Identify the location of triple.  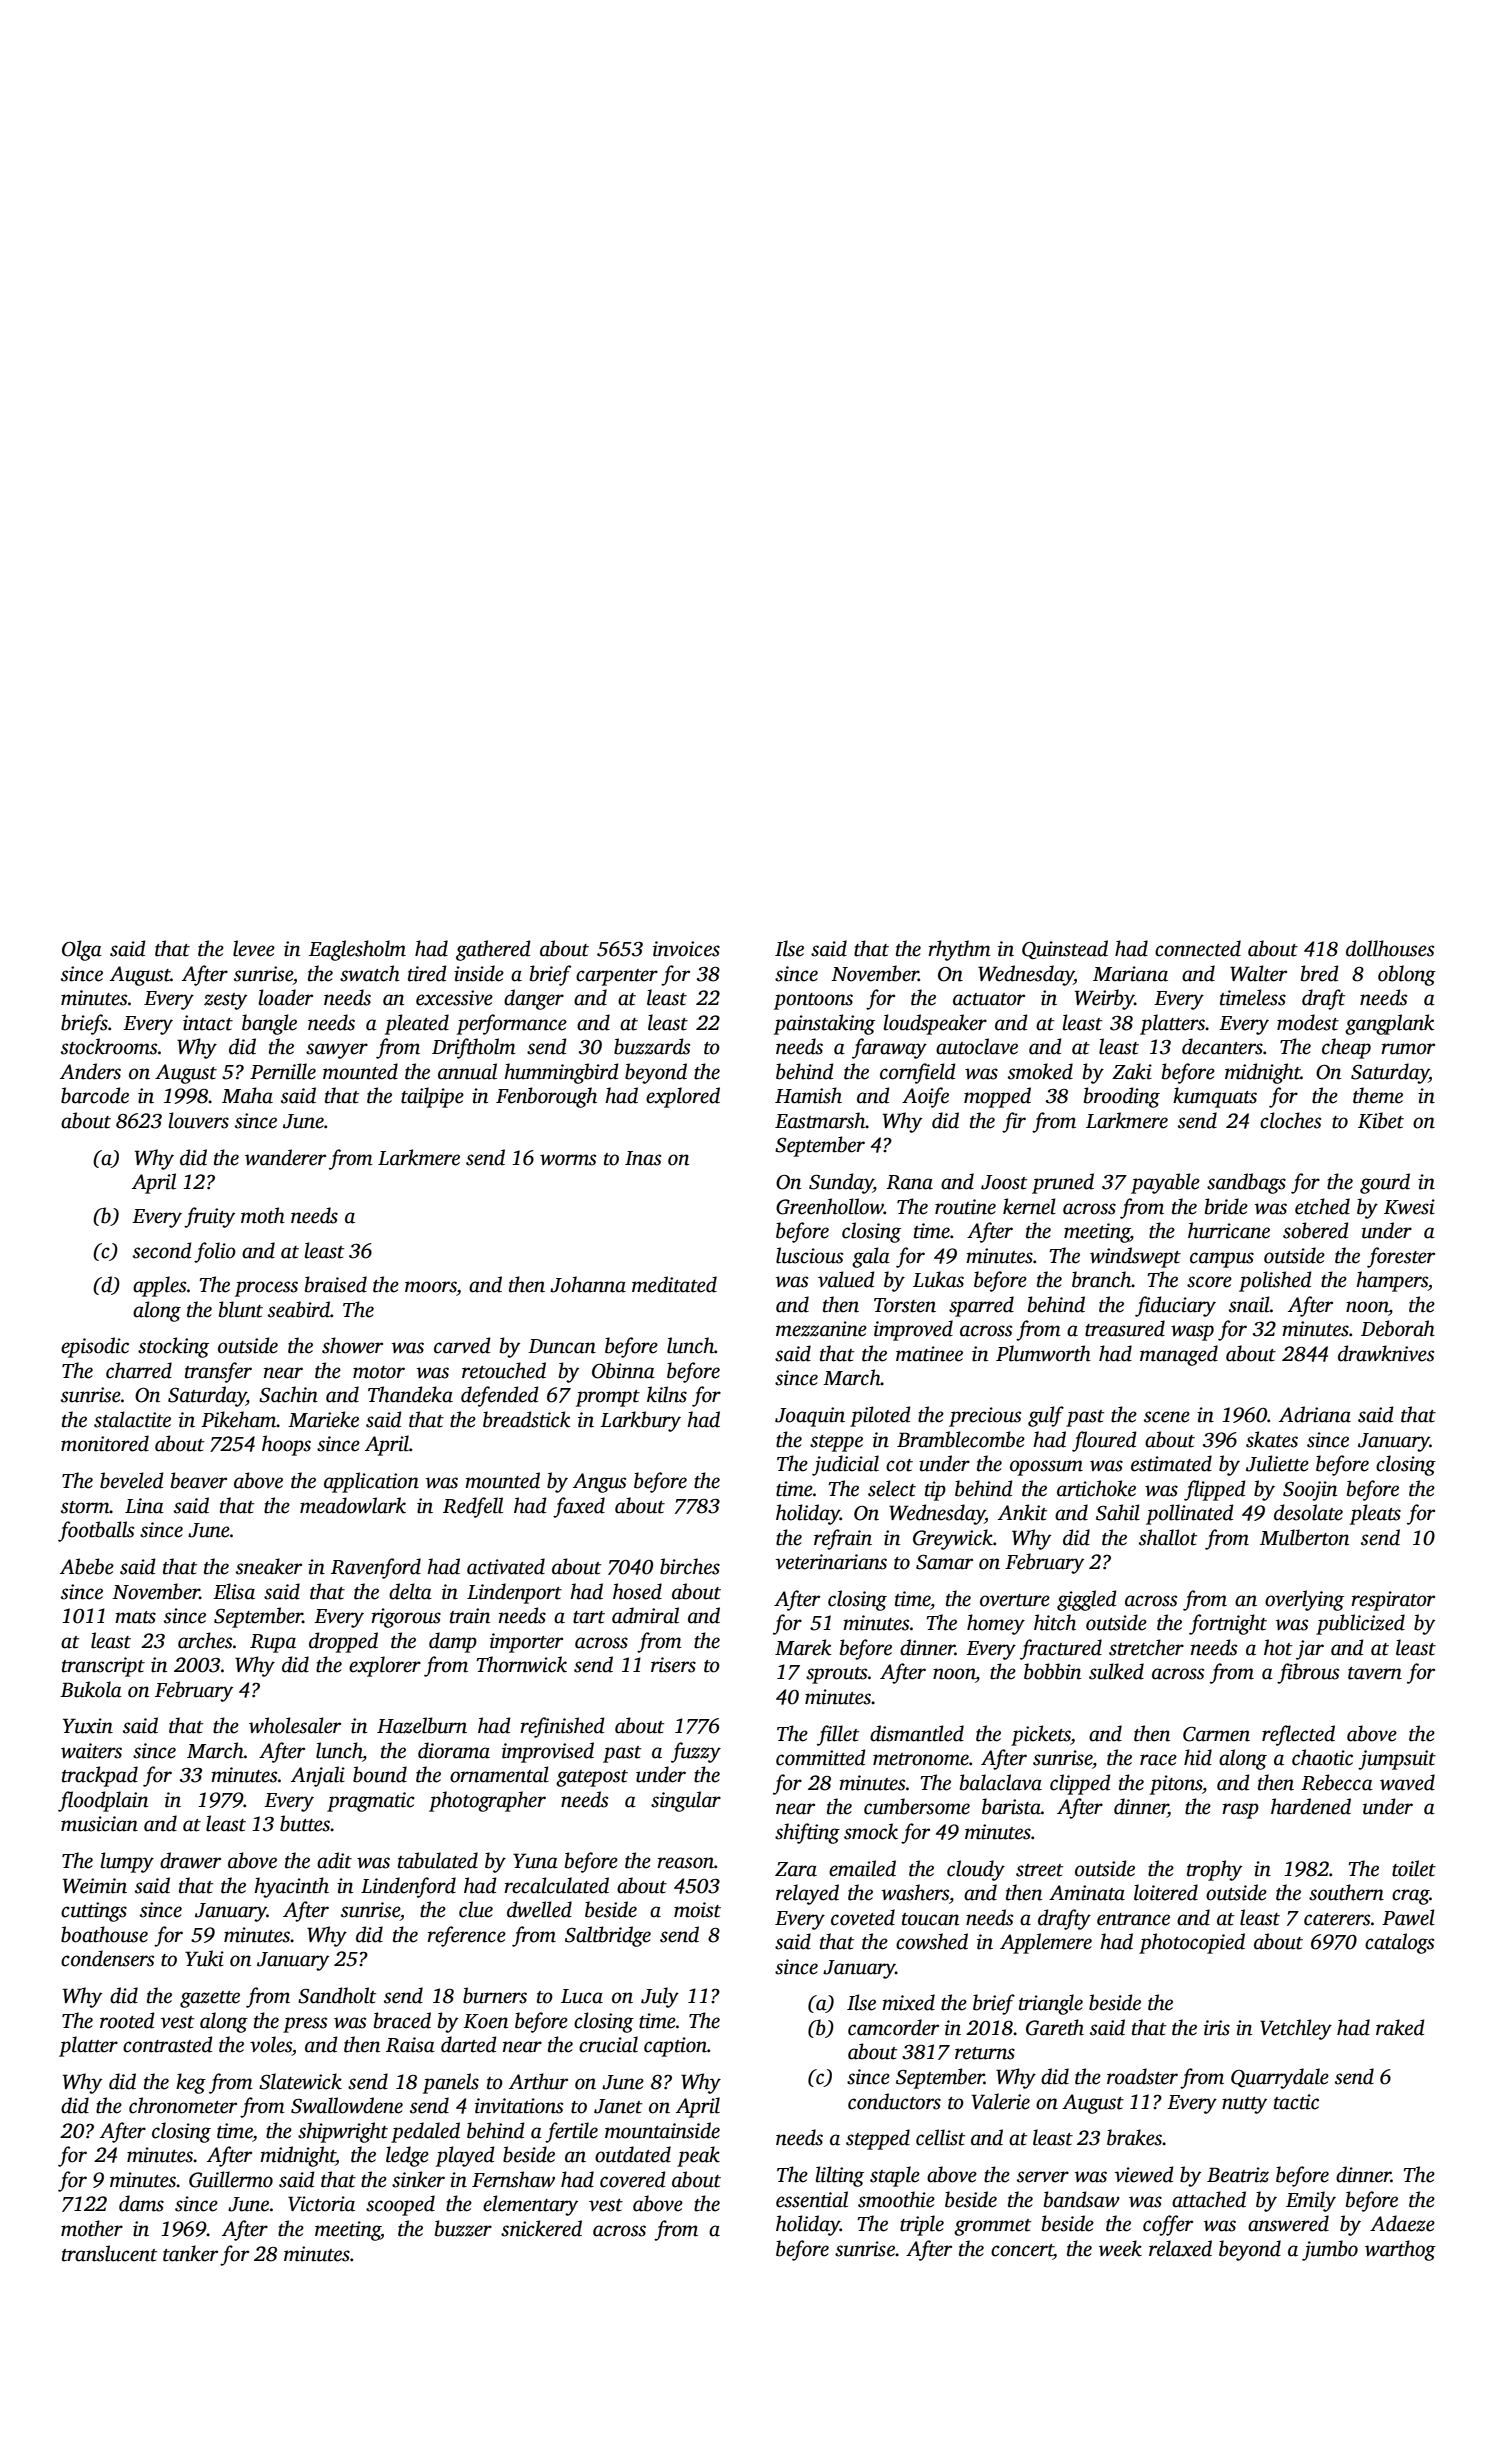
(922, 2225).
